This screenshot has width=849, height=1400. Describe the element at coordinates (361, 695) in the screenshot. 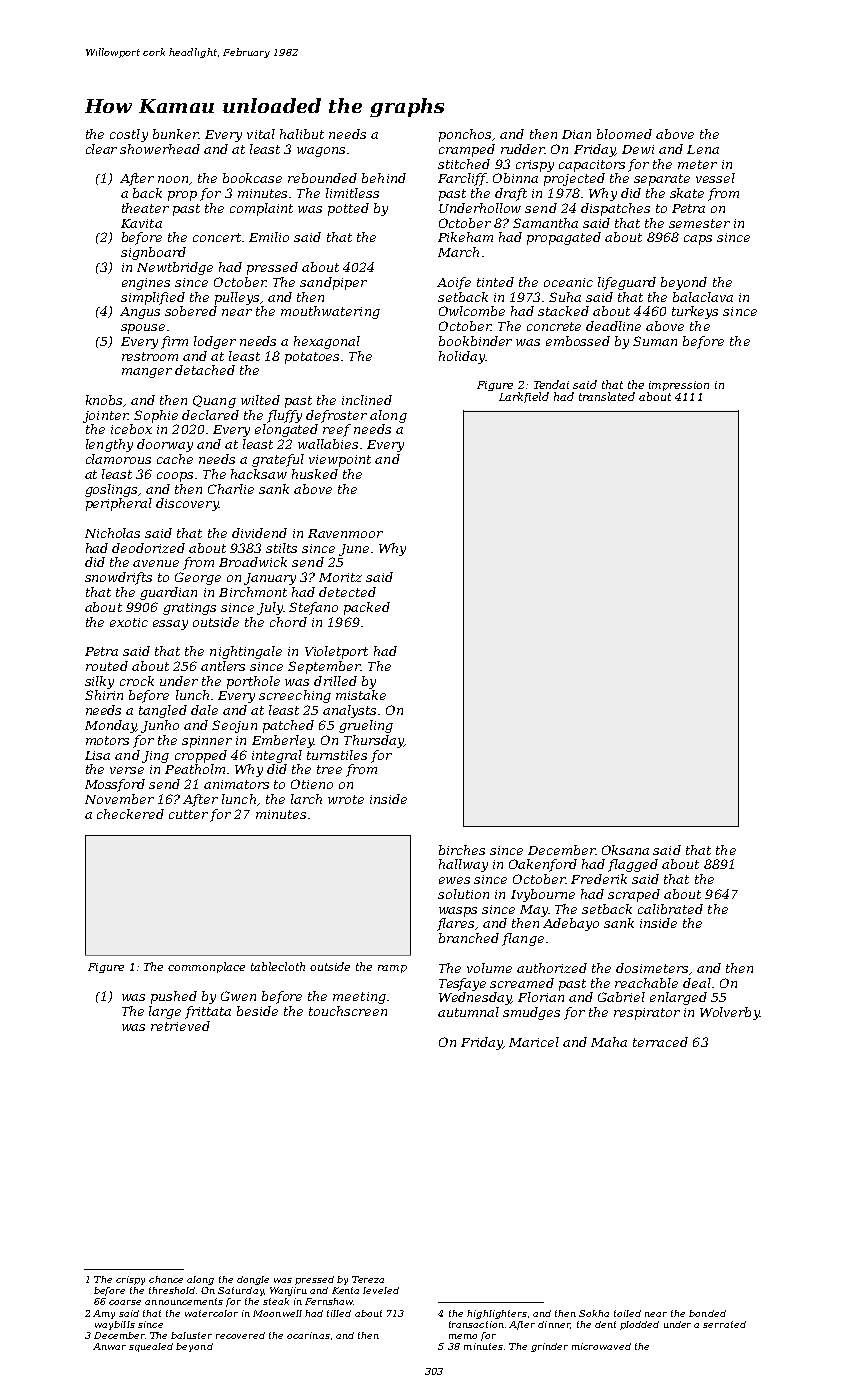

I see `mistake` at that location.
